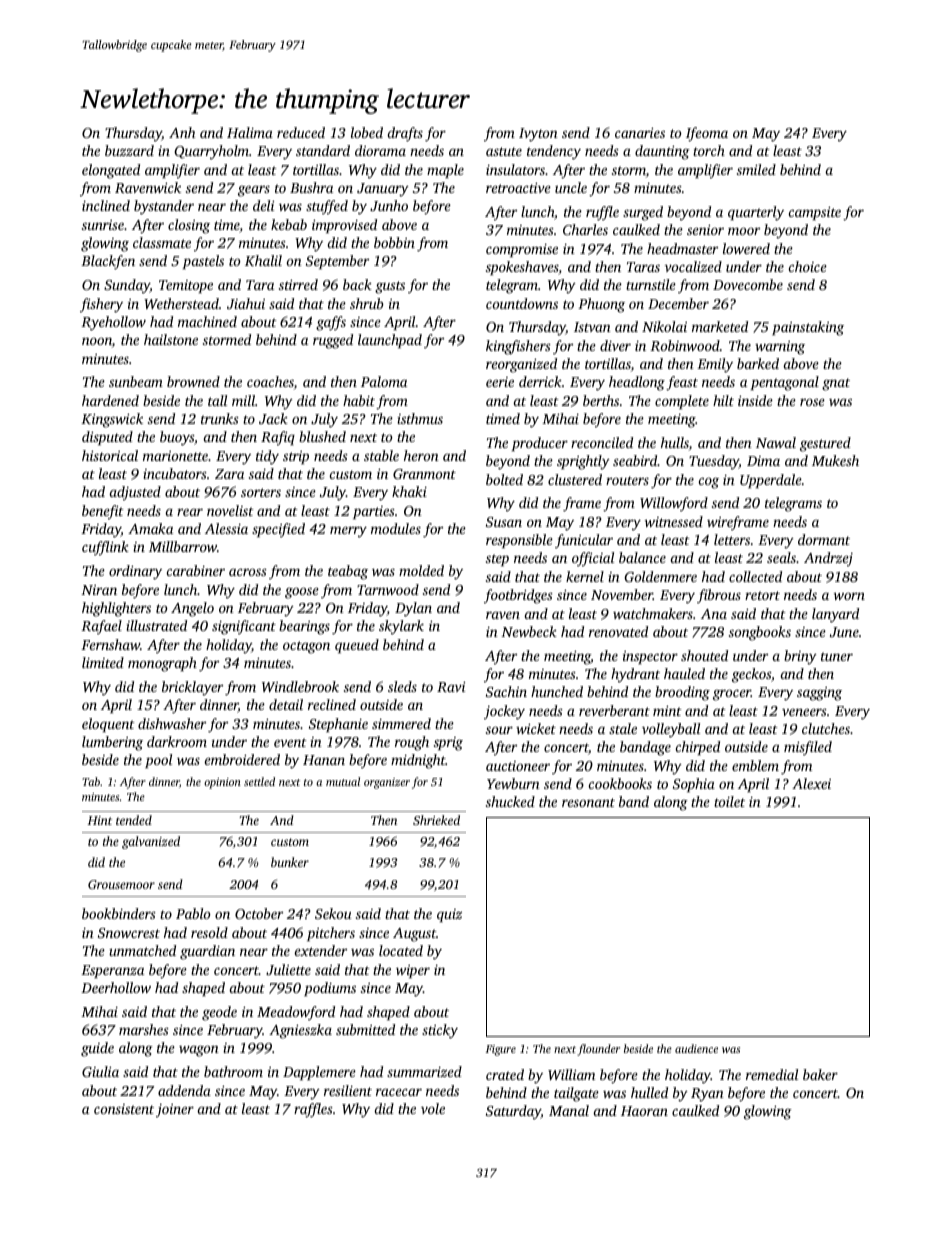 The width and height of the screenshot is (952, 1233). Describe the element at coordinates (324, 760) in the screenshot. I see `Hanan` at that location.
